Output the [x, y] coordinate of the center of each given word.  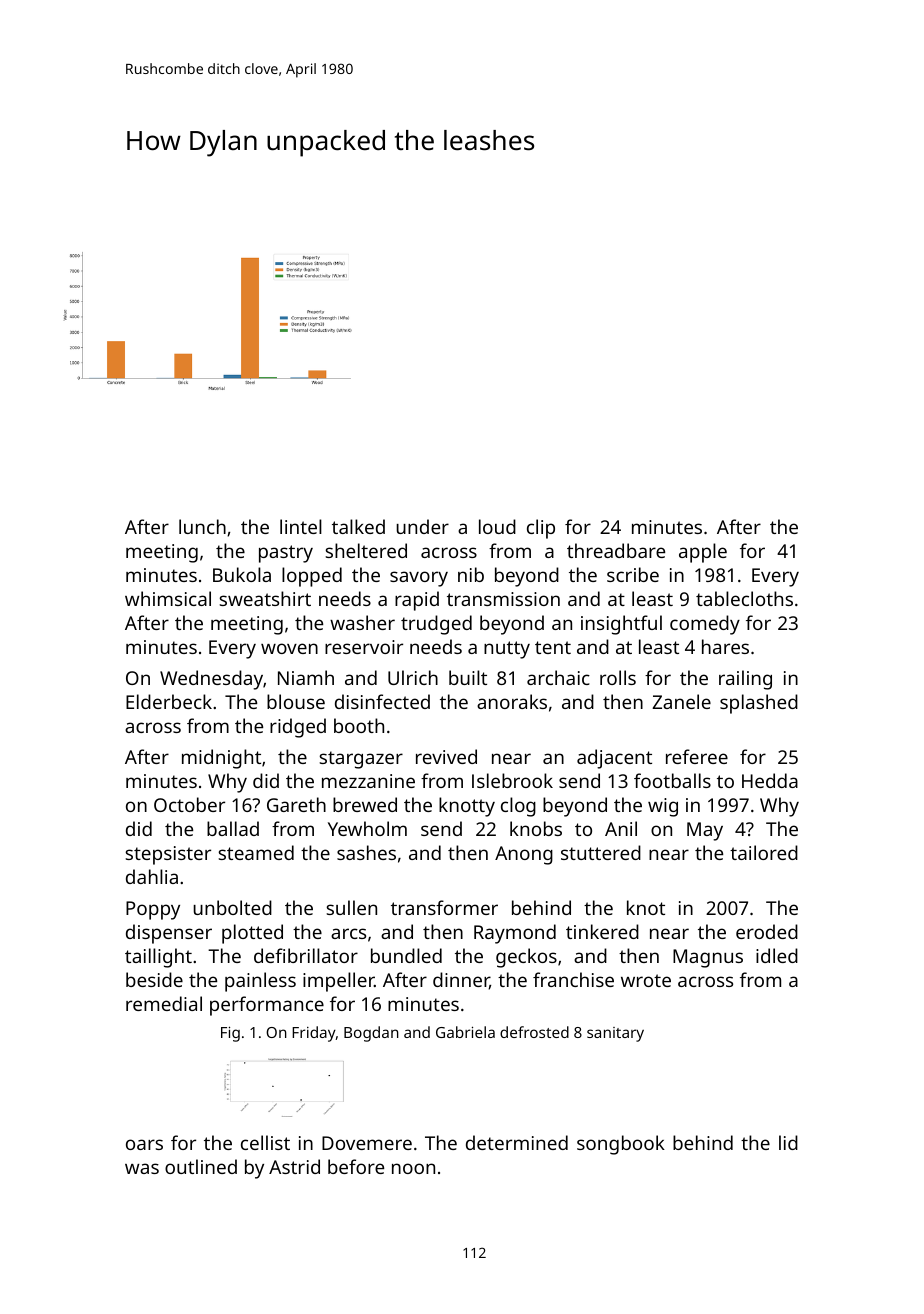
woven [289, 648]
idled [777, 955]
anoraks [512, 701]
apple [703, 553]
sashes [366, 852]
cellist [265, 1142]
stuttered [601, 852]
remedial [164, 1003]
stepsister [168, 855]
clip [541, 529]
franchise [573, 979]
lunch [202, 526]
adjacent [614, 759]
